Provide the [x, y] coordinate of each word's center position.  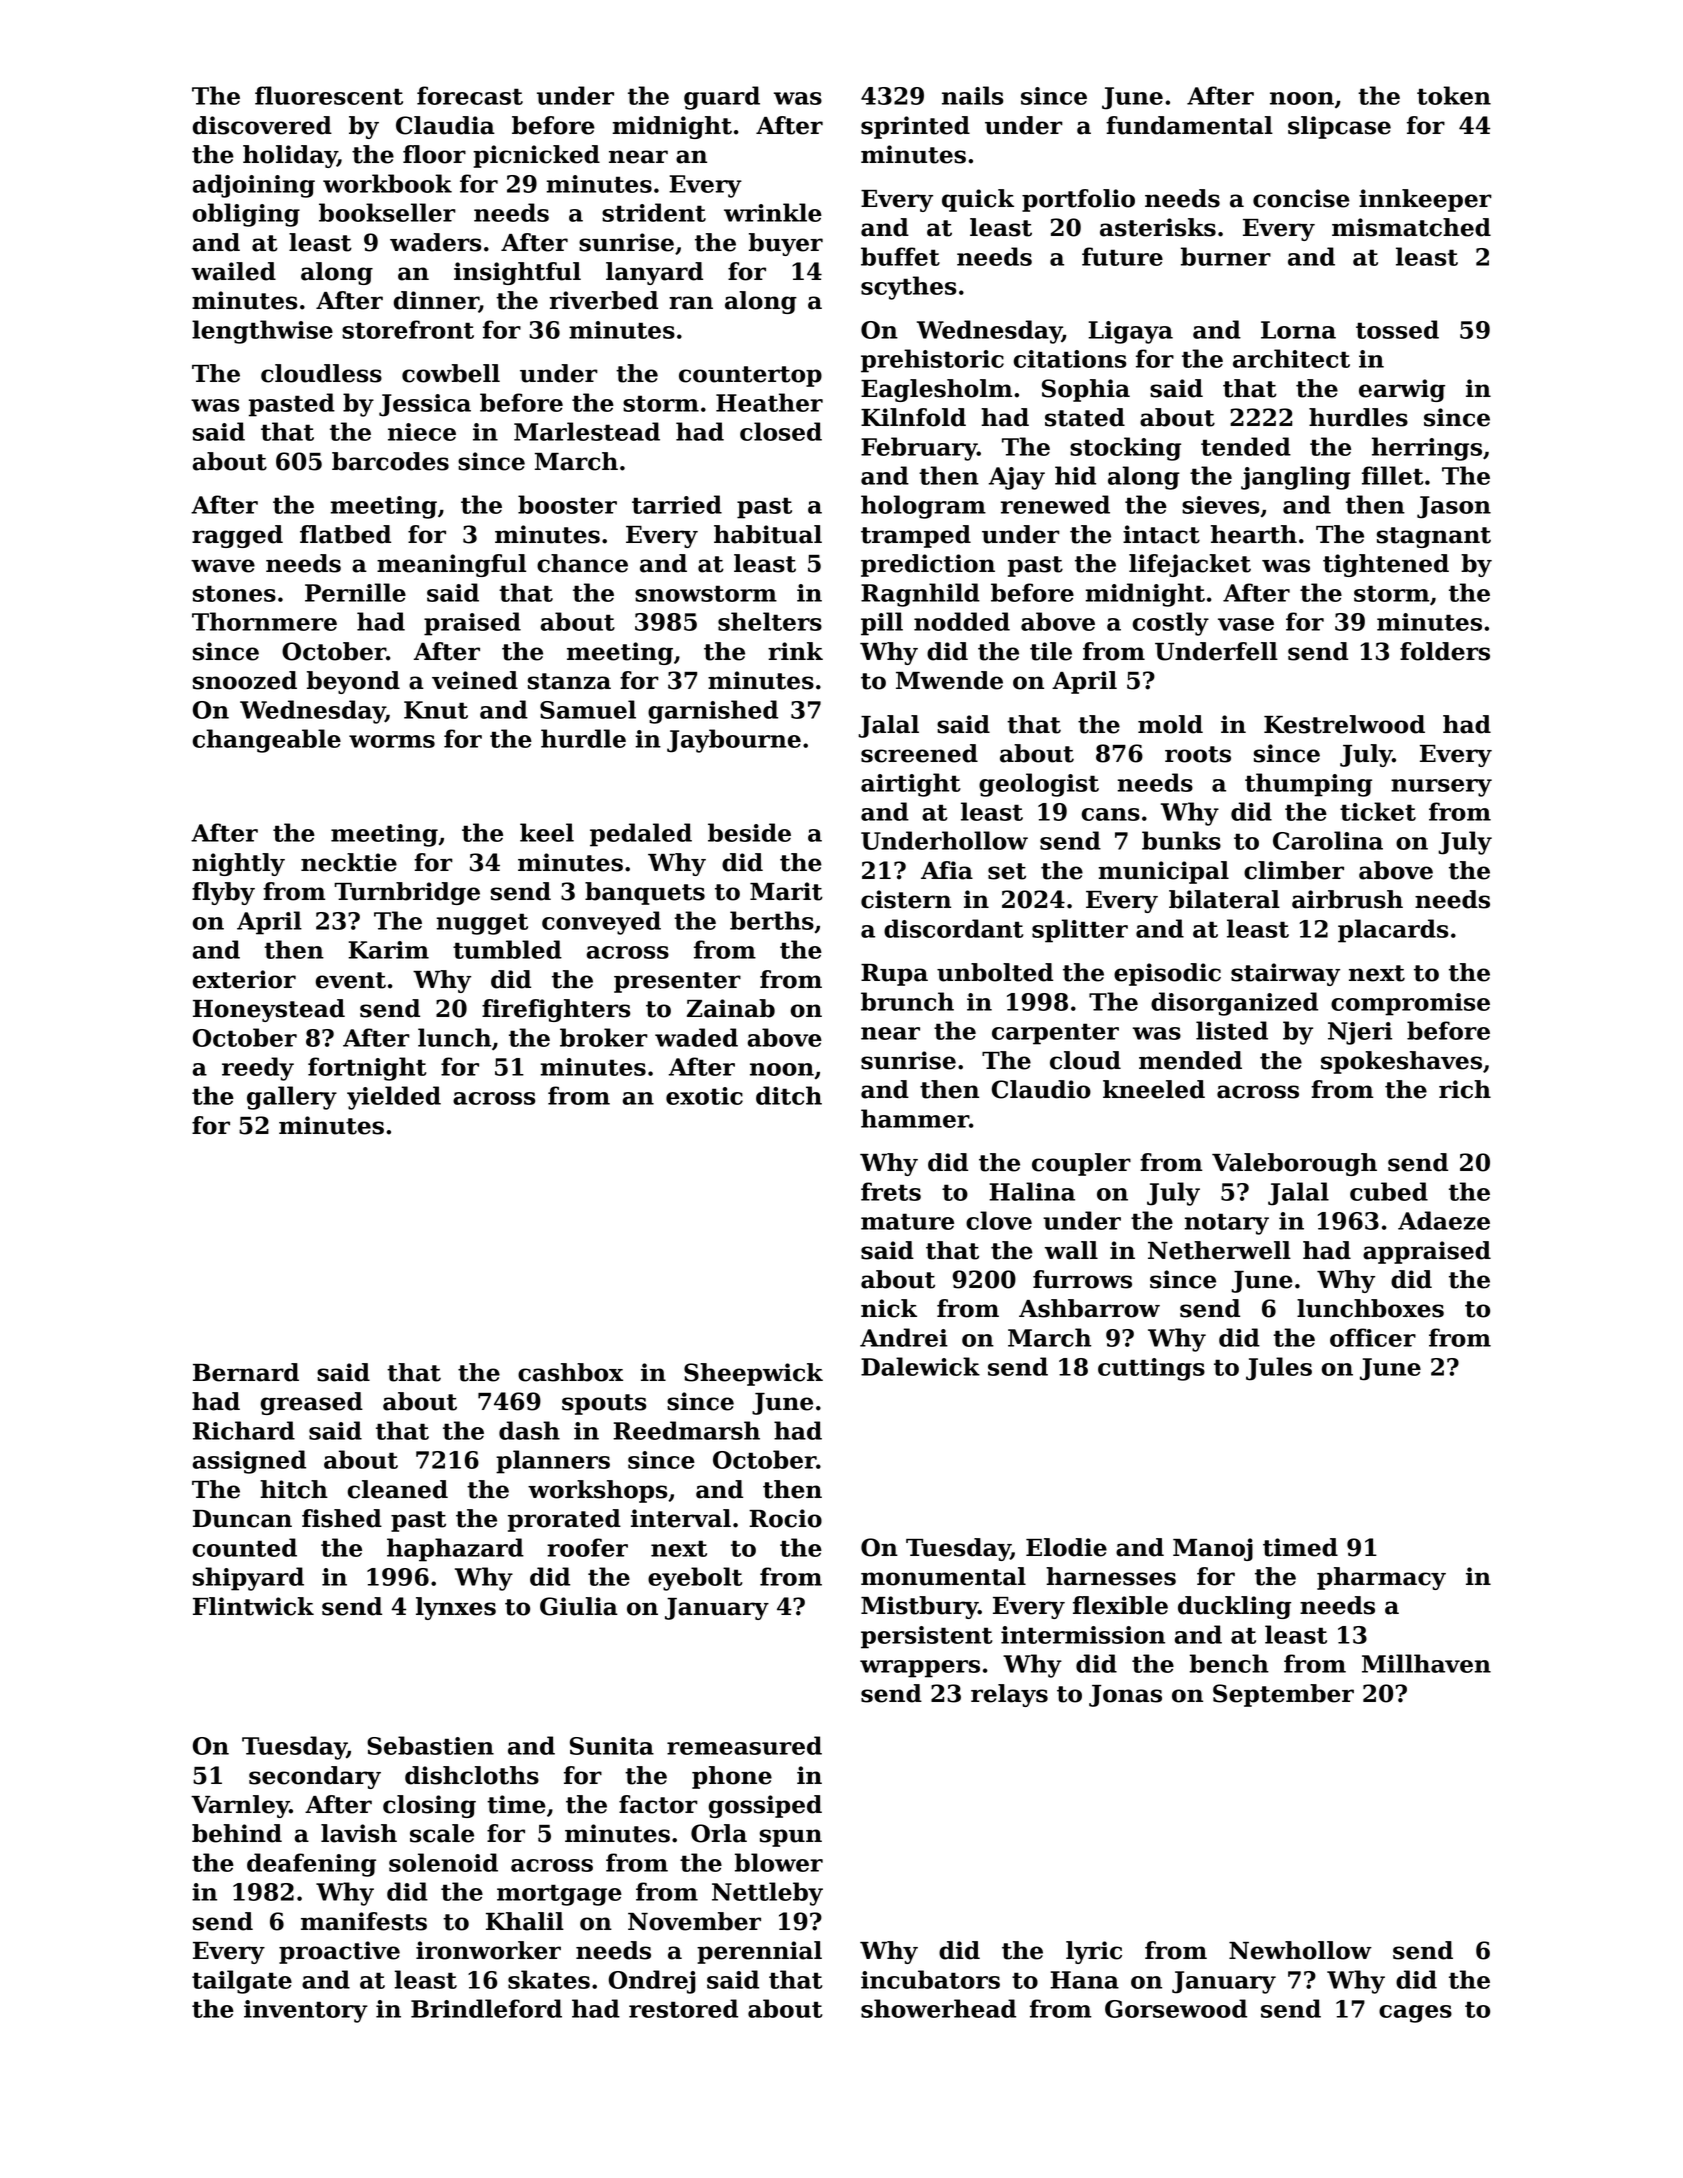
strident [654, 212]
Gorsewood [1176, 2008]
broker [604, 1037]
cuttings [1151, 1369]
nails [972, 95]
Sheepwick [753, 1374]
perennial [759, 1952]
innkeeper [1425, 200]
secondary [315, 1777]
